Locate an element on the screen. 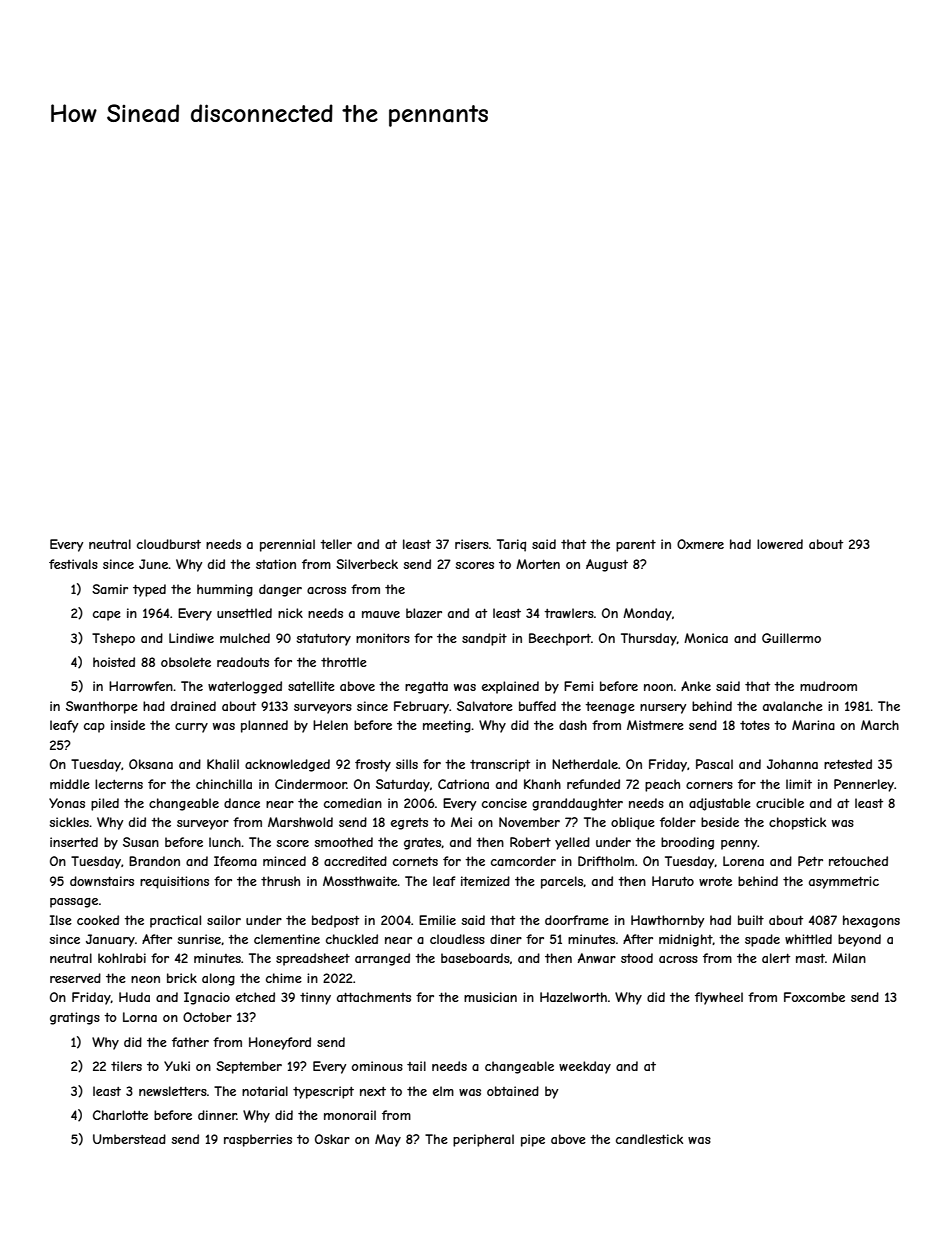 The height and width of the screenshot is (1233, 952). pipe is located at coordinates (533, 1140).
